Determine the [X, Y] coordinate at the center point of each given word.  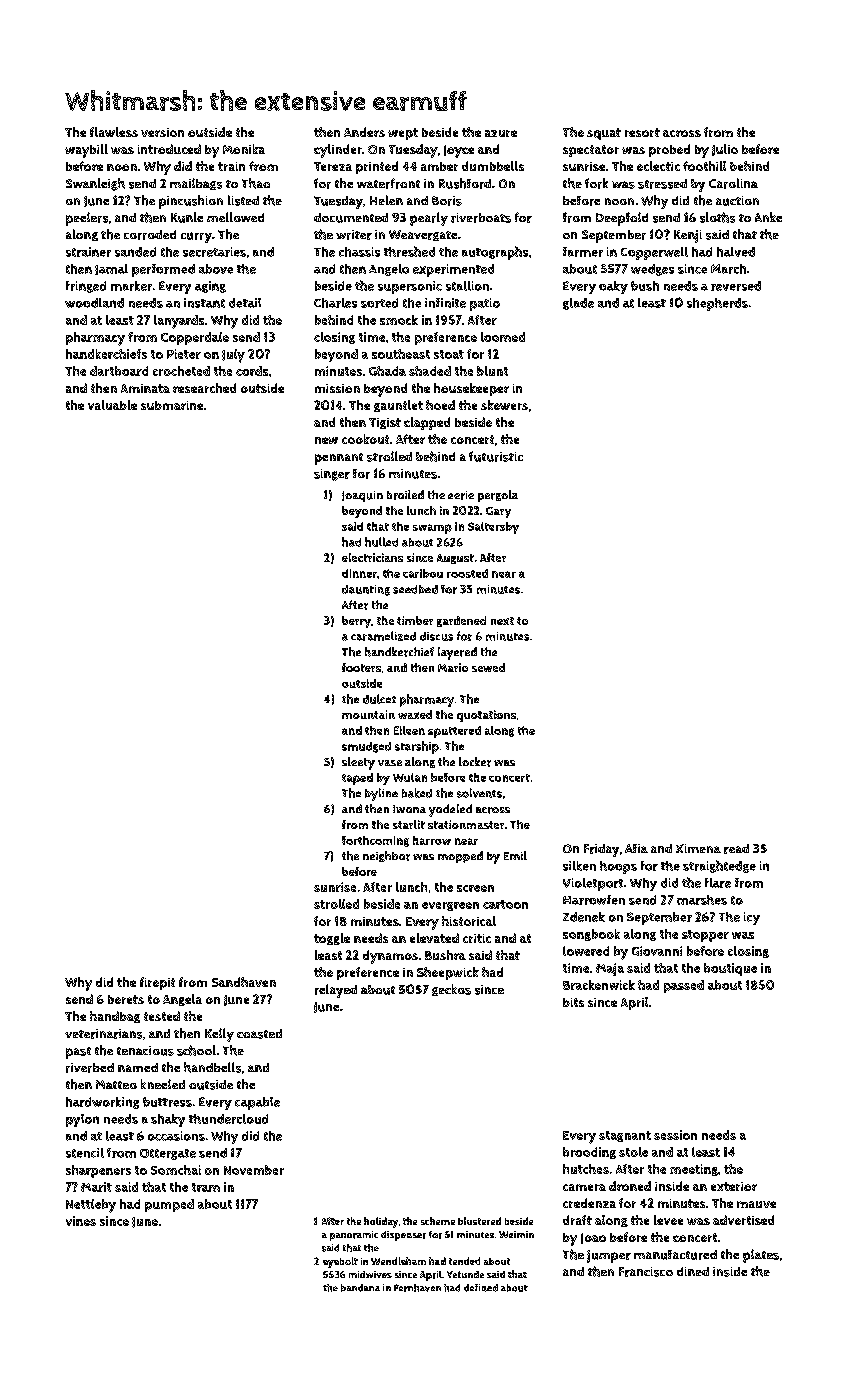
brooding [589, 1153]
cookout [365, 439]
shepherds [717, 304]
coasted [259, 1034]
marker [131, 286]
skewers [504, 405]
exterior [734, 1186]
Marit [96, 1187]
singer [332, 475]
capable [257, 1103]
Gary [498, 512]
